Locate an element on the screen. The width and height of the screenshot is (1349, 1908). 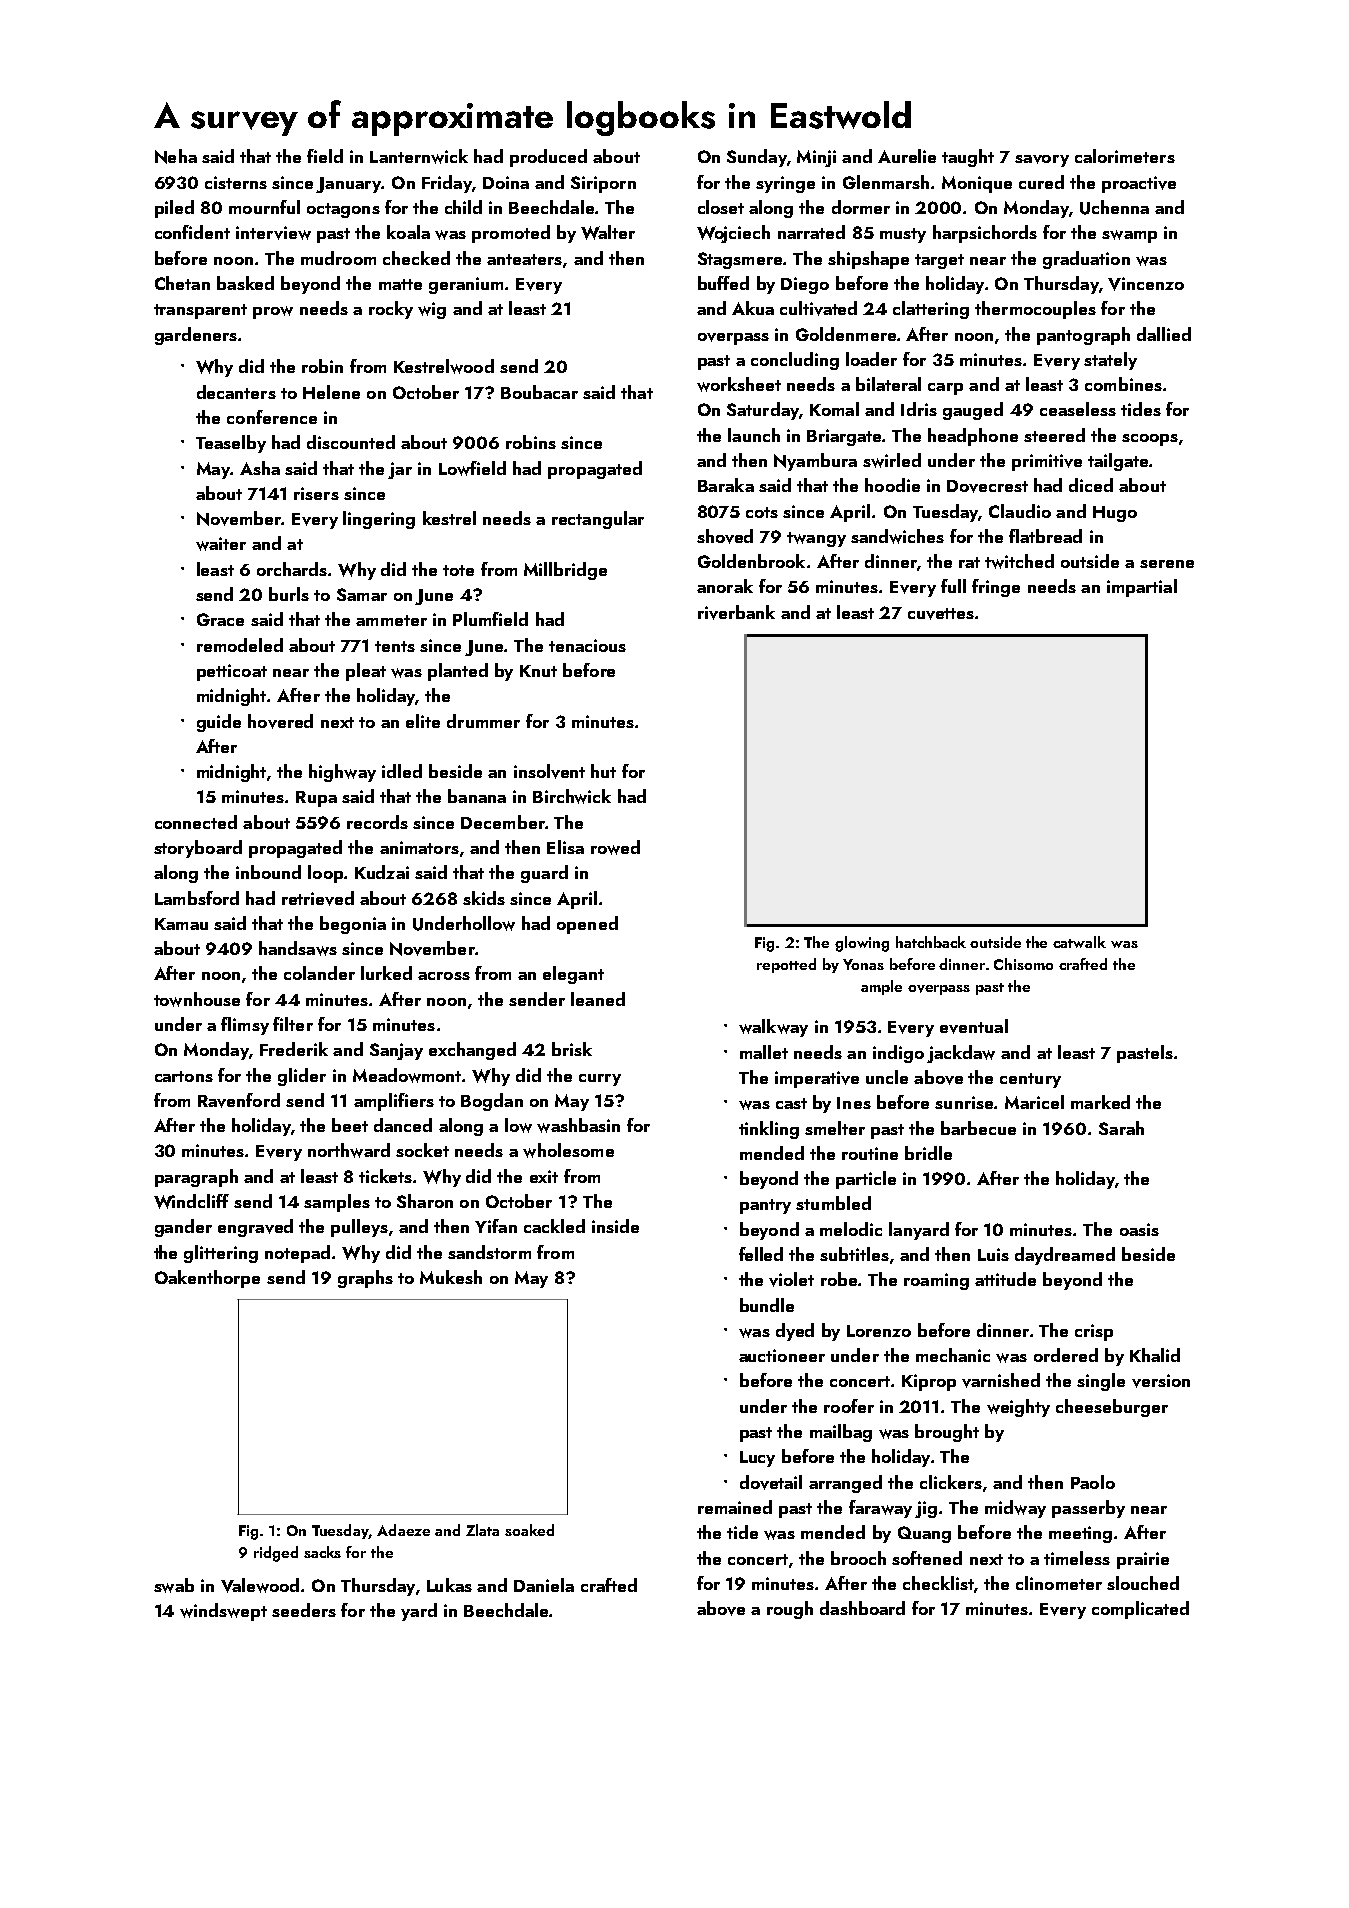
calorimeters is located at coordinates (1125, 156).
